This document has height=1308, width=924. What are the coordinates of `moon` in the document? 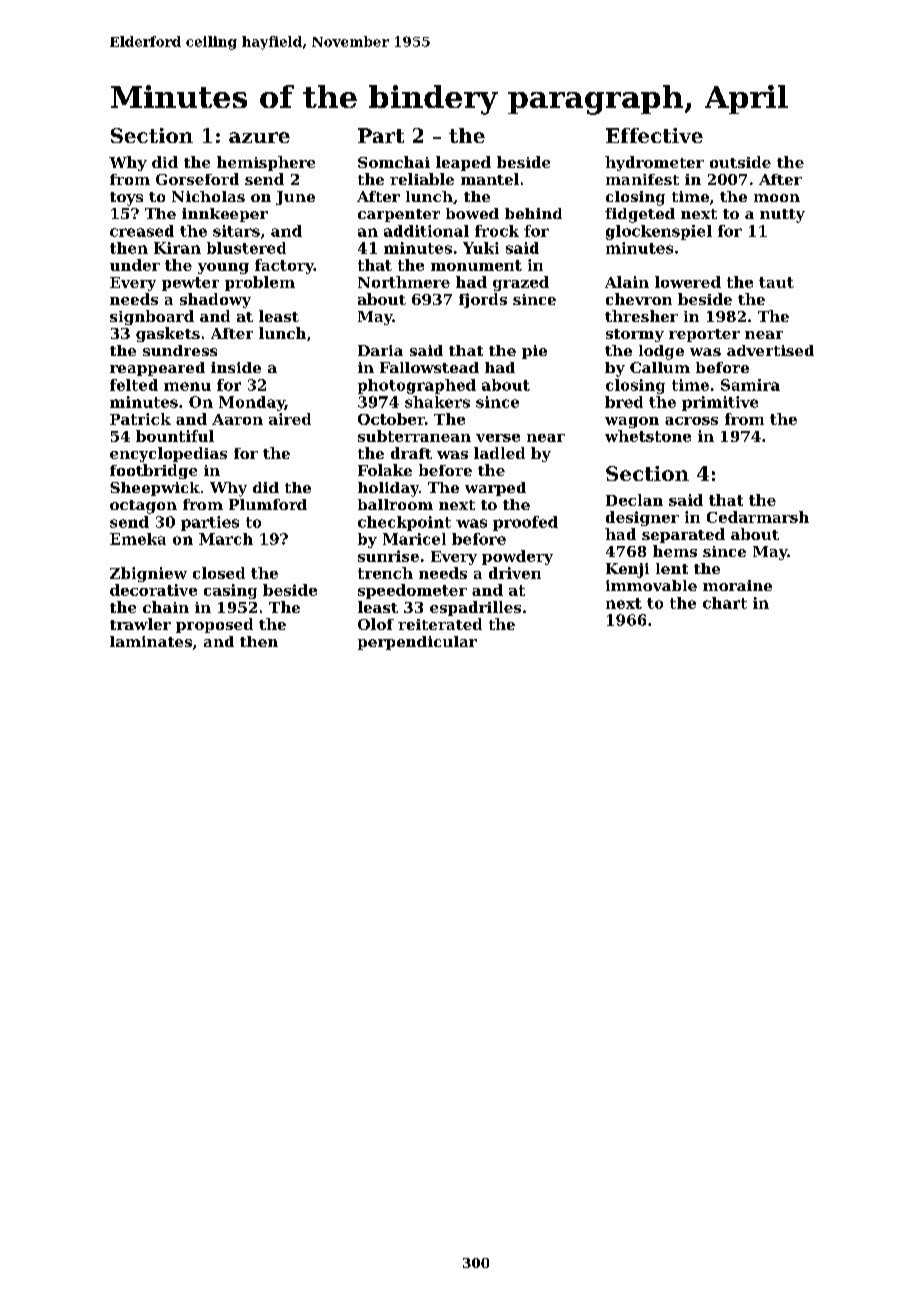 It's located at (777, 198).
